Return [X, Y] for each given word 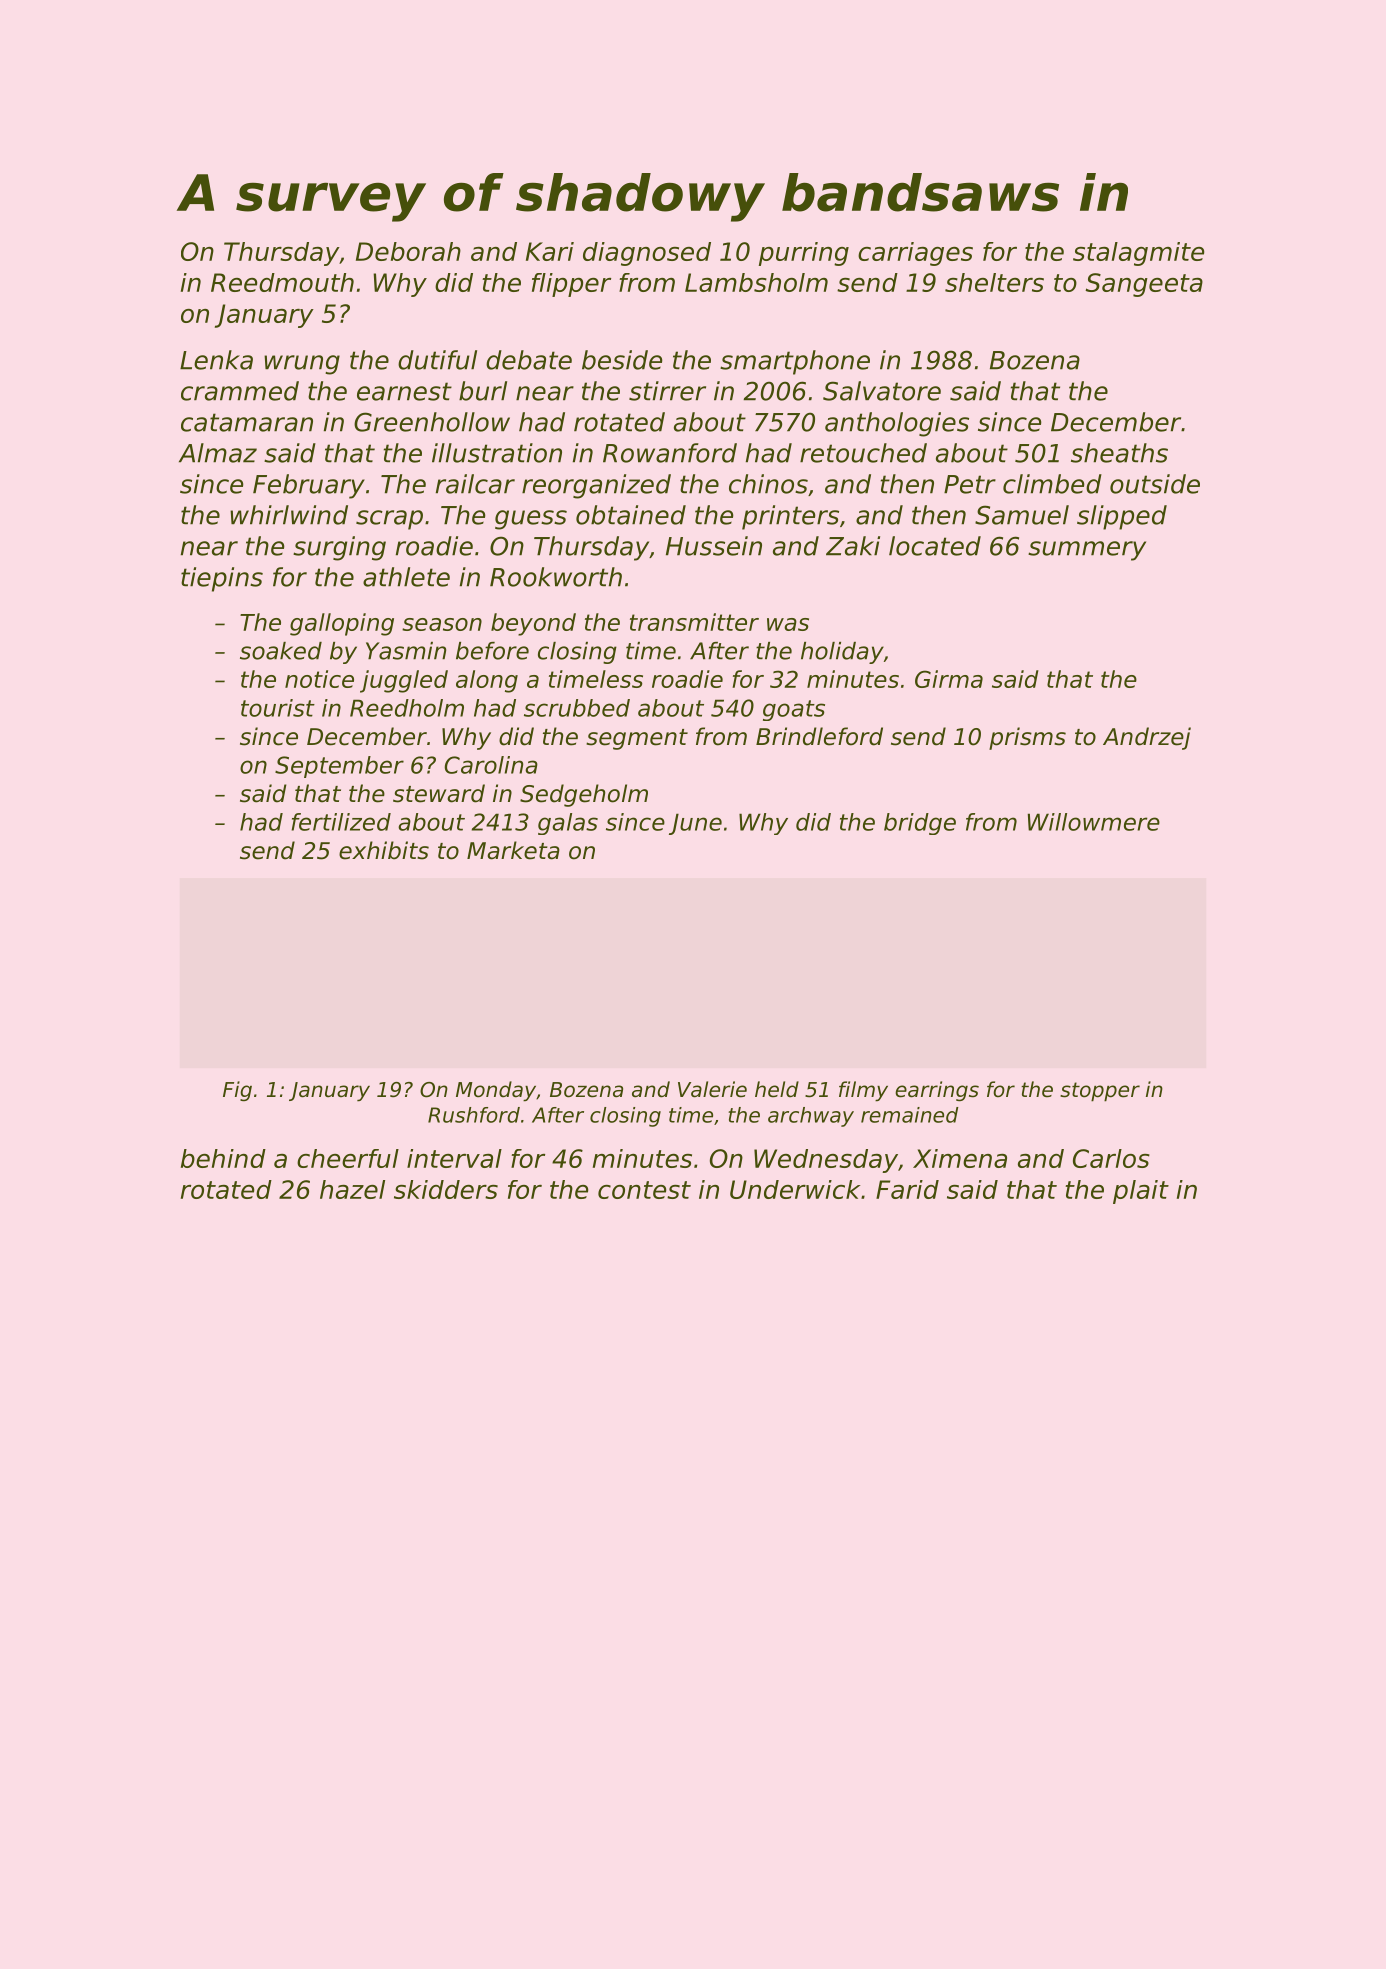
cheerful [348, 1158]
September [339, 767]
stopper [1100, 1092]
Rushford [474, 1115]
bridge [920, 824]
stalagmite [1138, 254]
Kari [550, 251]
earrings [937, 1091]
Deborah [408, 251]
